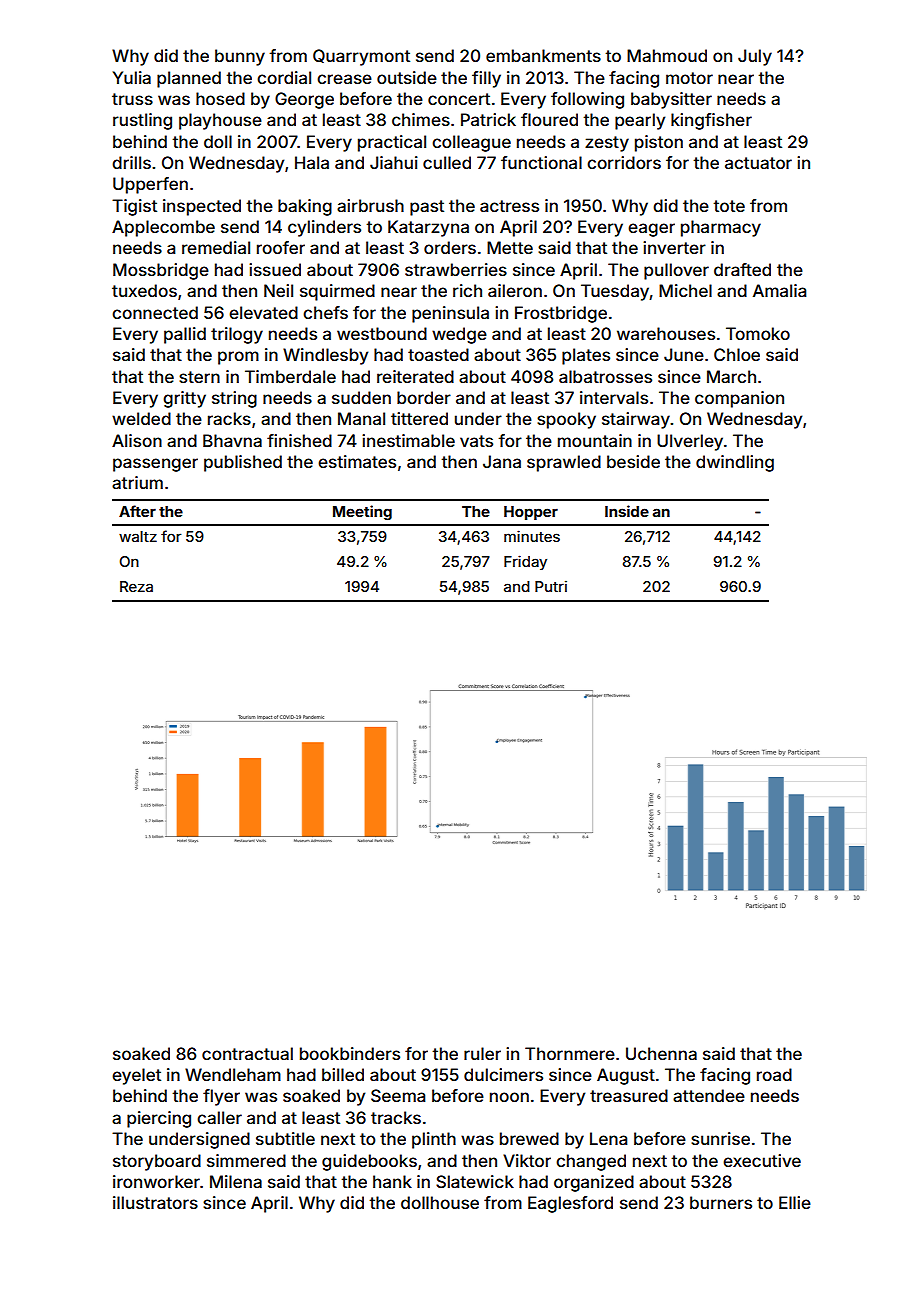 The height and width of the image is (1308, 924). Describe the element at coordinates (343, 1074) in the image. I see `billed` at that location.
